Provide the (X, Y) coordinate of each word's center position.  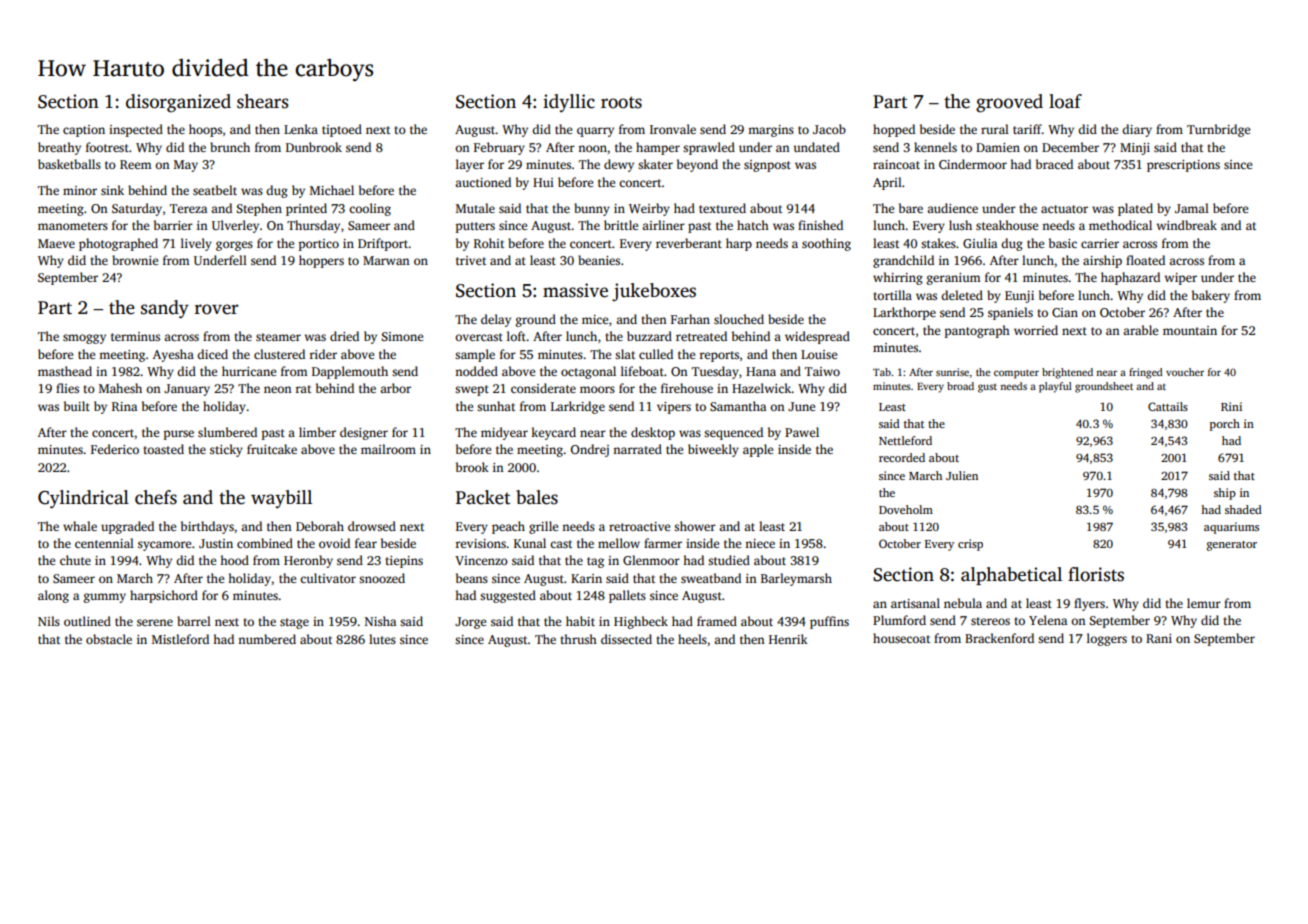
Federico (115, 449)
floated (1145, 260)
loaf (1065, 101)
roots (621, 102)
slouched (739, 319)
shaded (1243, 509)
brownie (135, 260)
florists (1096, 574)
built (77, 406)
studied (729, 560)
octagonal (588, 372)
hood (234, 560)
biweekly (713, 450)
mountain (1190, 330)
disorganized (178, 103)
